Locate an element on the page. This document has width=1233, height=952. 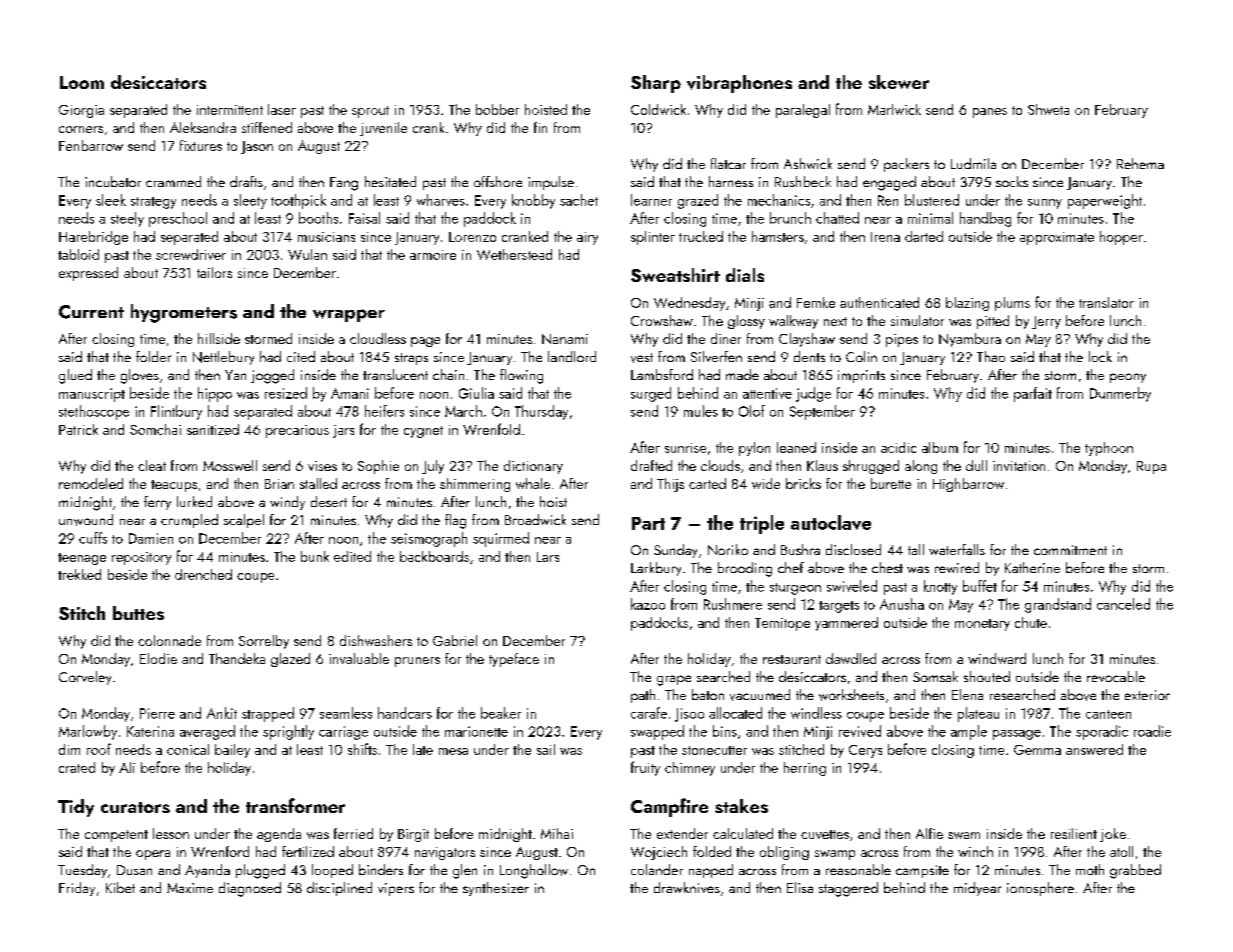
Shweta is located at coordinates (1048, 109).
